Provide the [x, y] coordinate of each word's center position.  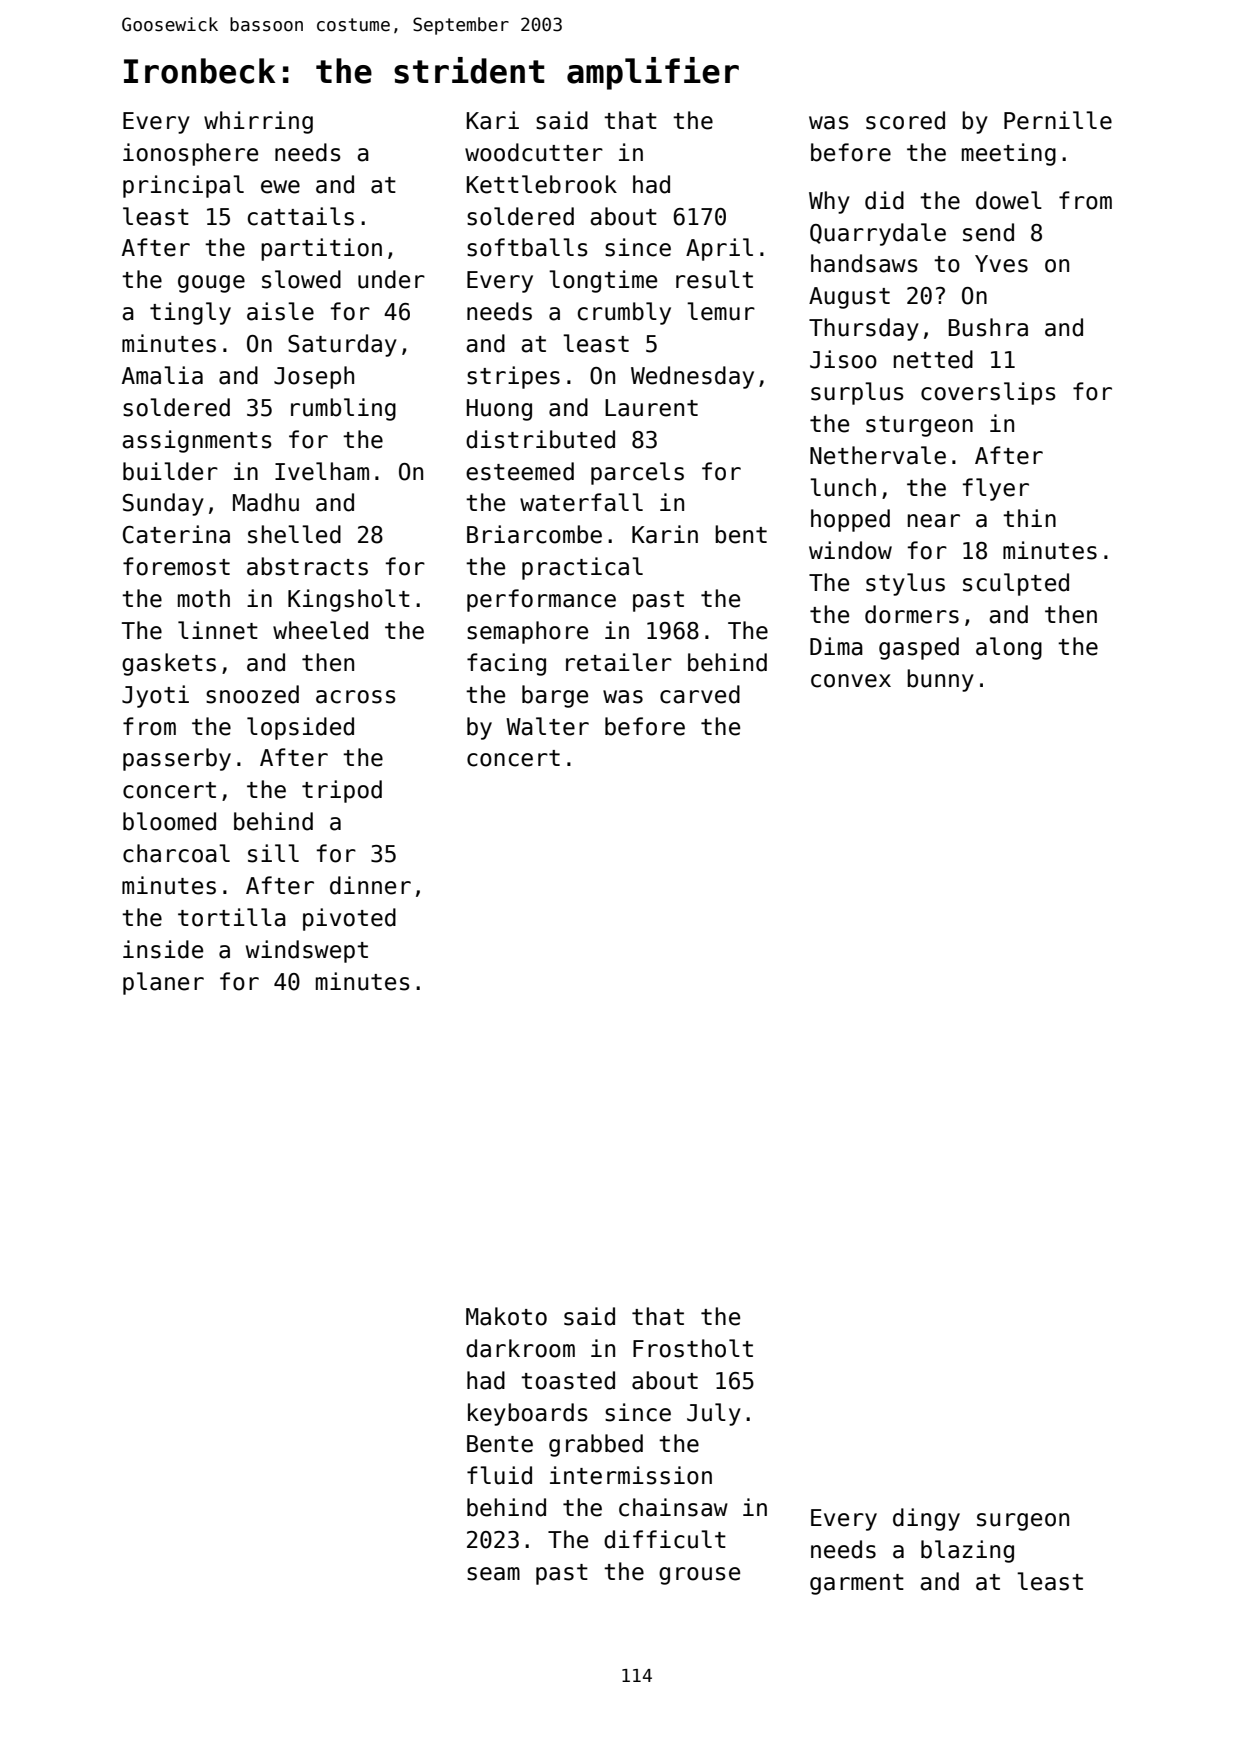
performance [541, 600]
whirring [258, 122]
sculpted [1016, 584]
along [1009, 648]
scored [905, 120]
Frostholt [693, 1348]
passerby [177, 759]
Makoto [506, 1316]
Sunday [163, 504]
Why [829, 202]
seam [493, 1574]
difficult [665, 1539]
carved [700, 694]
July [714, 1414]
